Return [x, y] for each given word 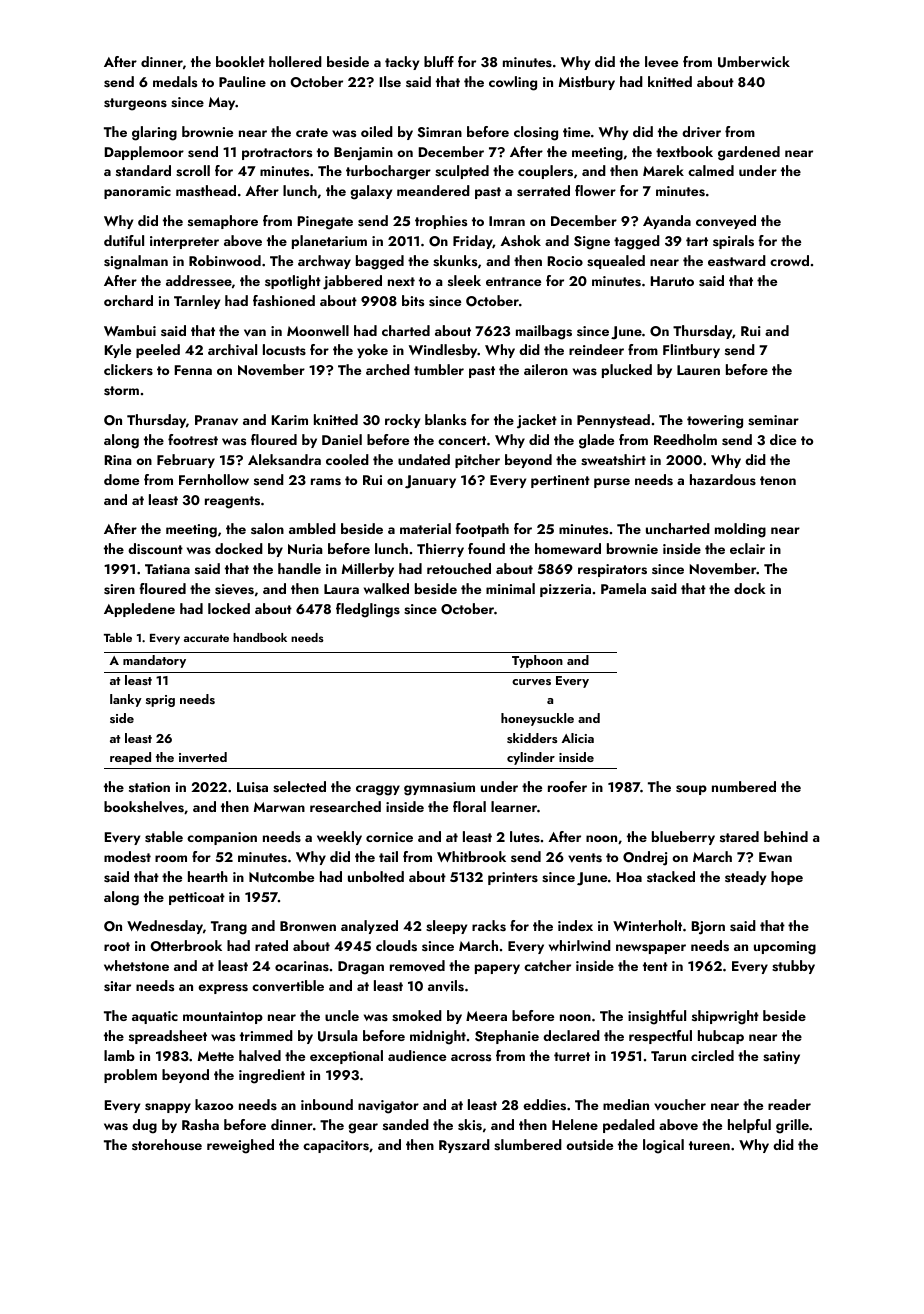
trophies [441, 222]
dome [121, 479]
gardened [749, 153]
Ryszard [464, 1146]
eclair [747, 548]
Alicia [577, 738]
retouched [459, 568]
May [222, 103]
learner [514, 806]
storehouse [167, 1145]
